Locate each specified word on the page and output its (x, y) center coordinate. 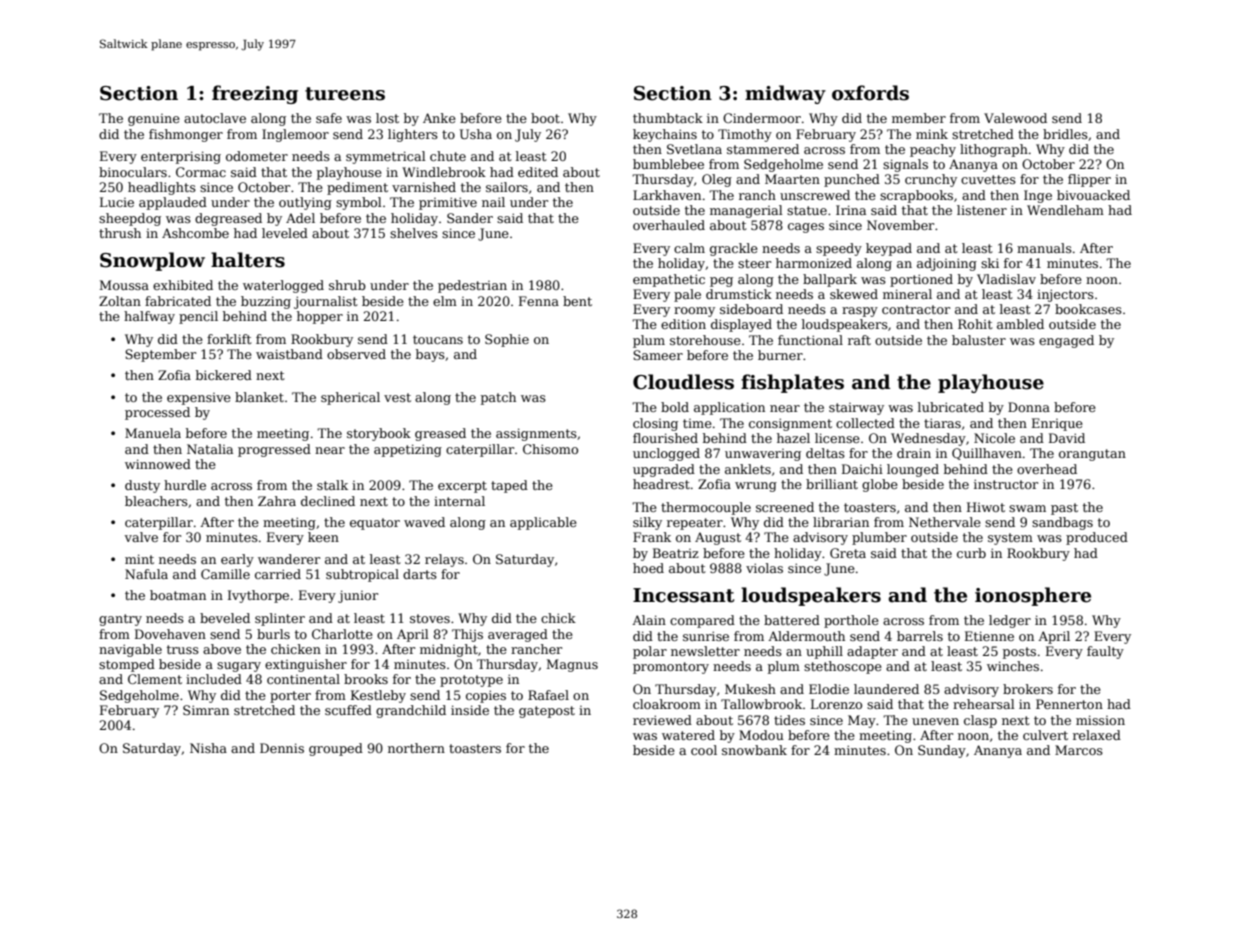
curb (971, 553)
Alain (649, 620)
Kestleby (378, 696)
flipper (1089, 180)
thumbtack (668, 118)
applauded (173, 203)
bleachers (156, 501)
